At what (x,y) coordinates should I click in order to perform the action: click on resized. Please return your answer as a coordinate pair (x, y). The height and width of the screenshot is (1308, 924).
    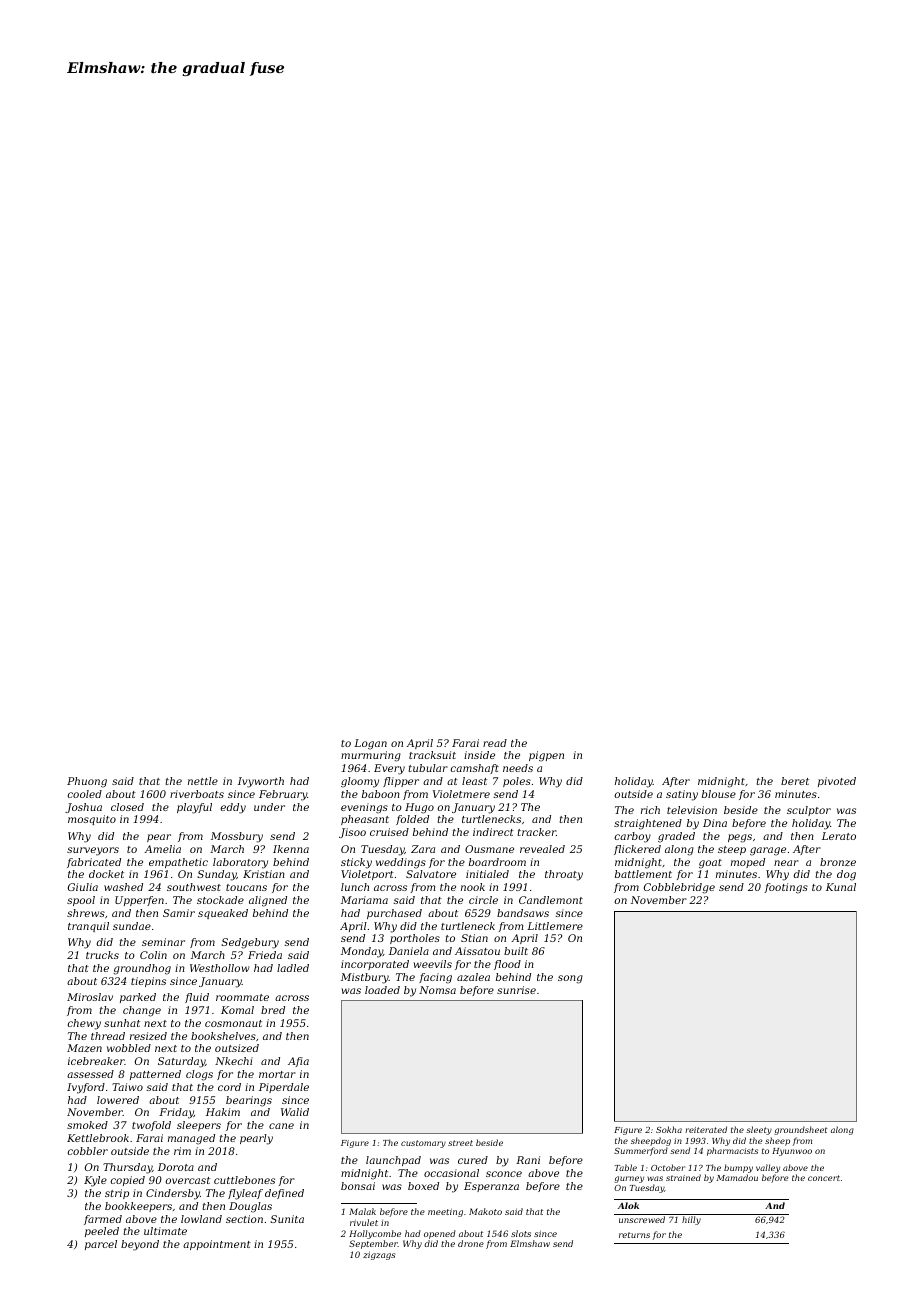
    Looking at the image, I should click on (148, 1036).
